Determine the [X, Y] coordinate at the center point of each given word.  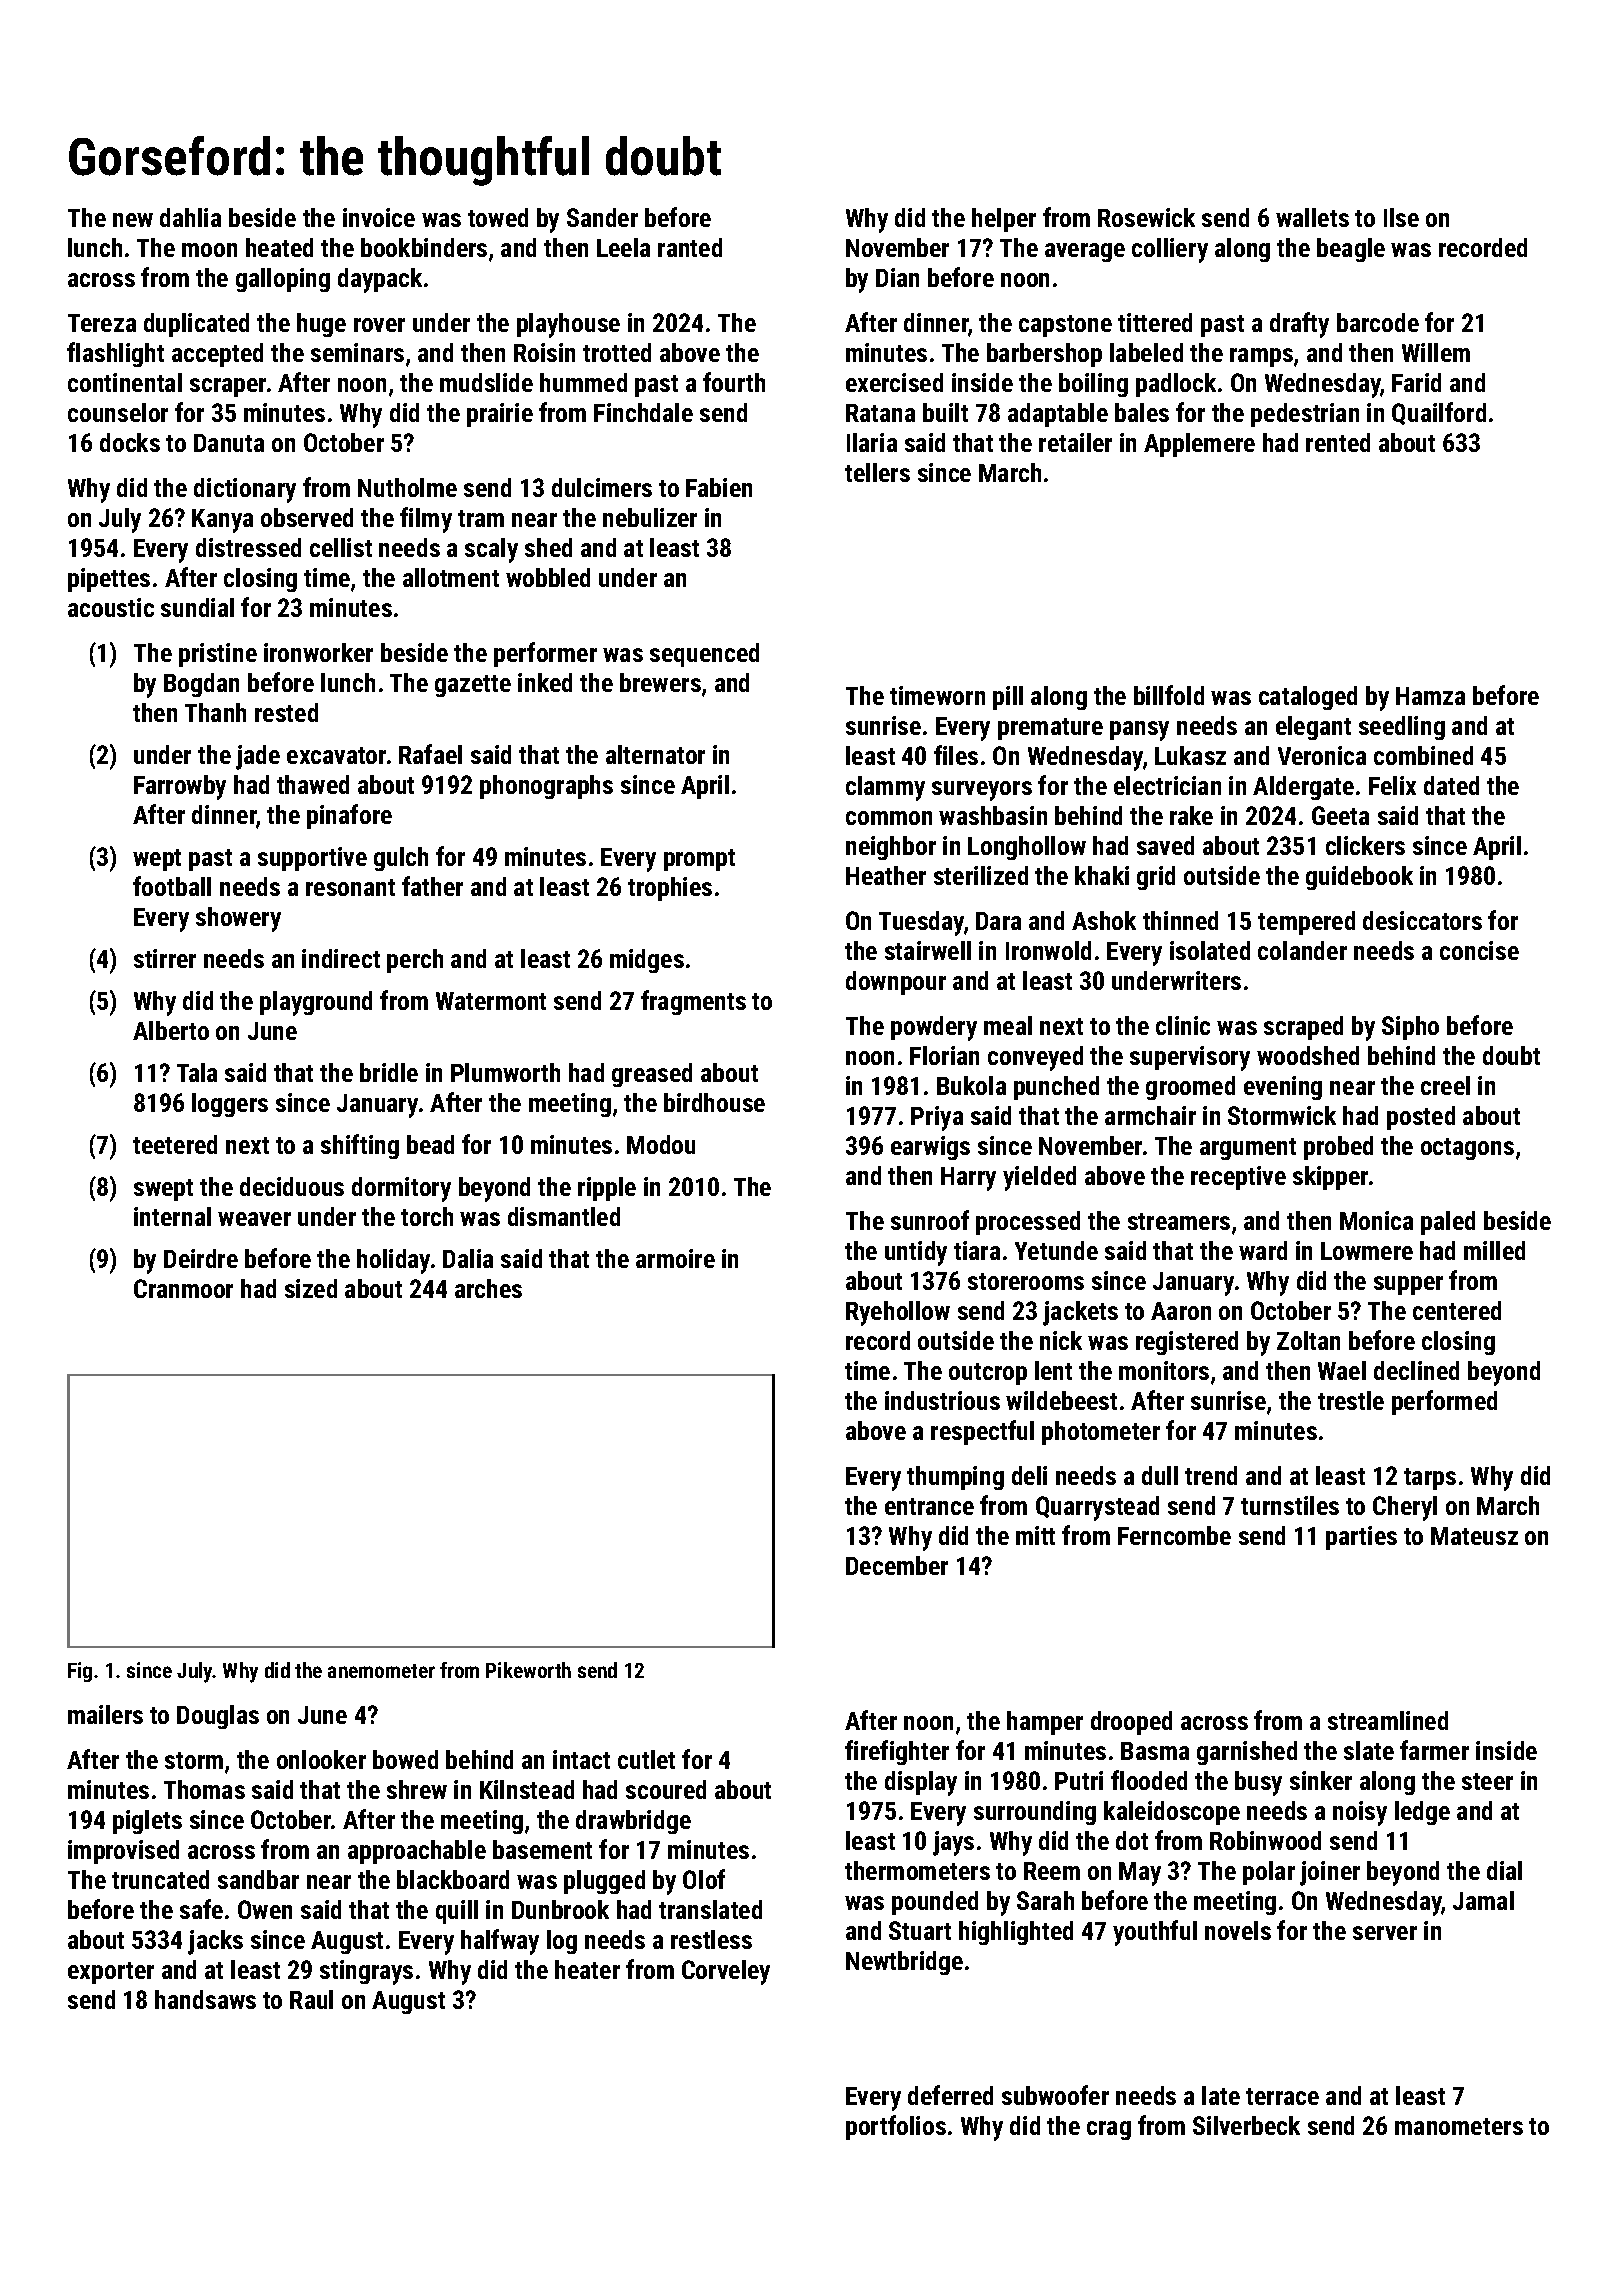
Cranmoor [183, 1288]
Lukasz [1190, 755]
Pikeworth [528, 1670]
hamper [1045, 1723]
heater [587, 1969]
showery [238, 919]
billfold [1169, 695]
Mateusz [1474, 1536]
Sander [602, 217]
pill [1008, 698]
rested [286, 712]
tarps [1430, 1479]
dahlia [190, 217]
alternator [655, 754]
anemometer [381, 1671]
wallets [1312, 217]
